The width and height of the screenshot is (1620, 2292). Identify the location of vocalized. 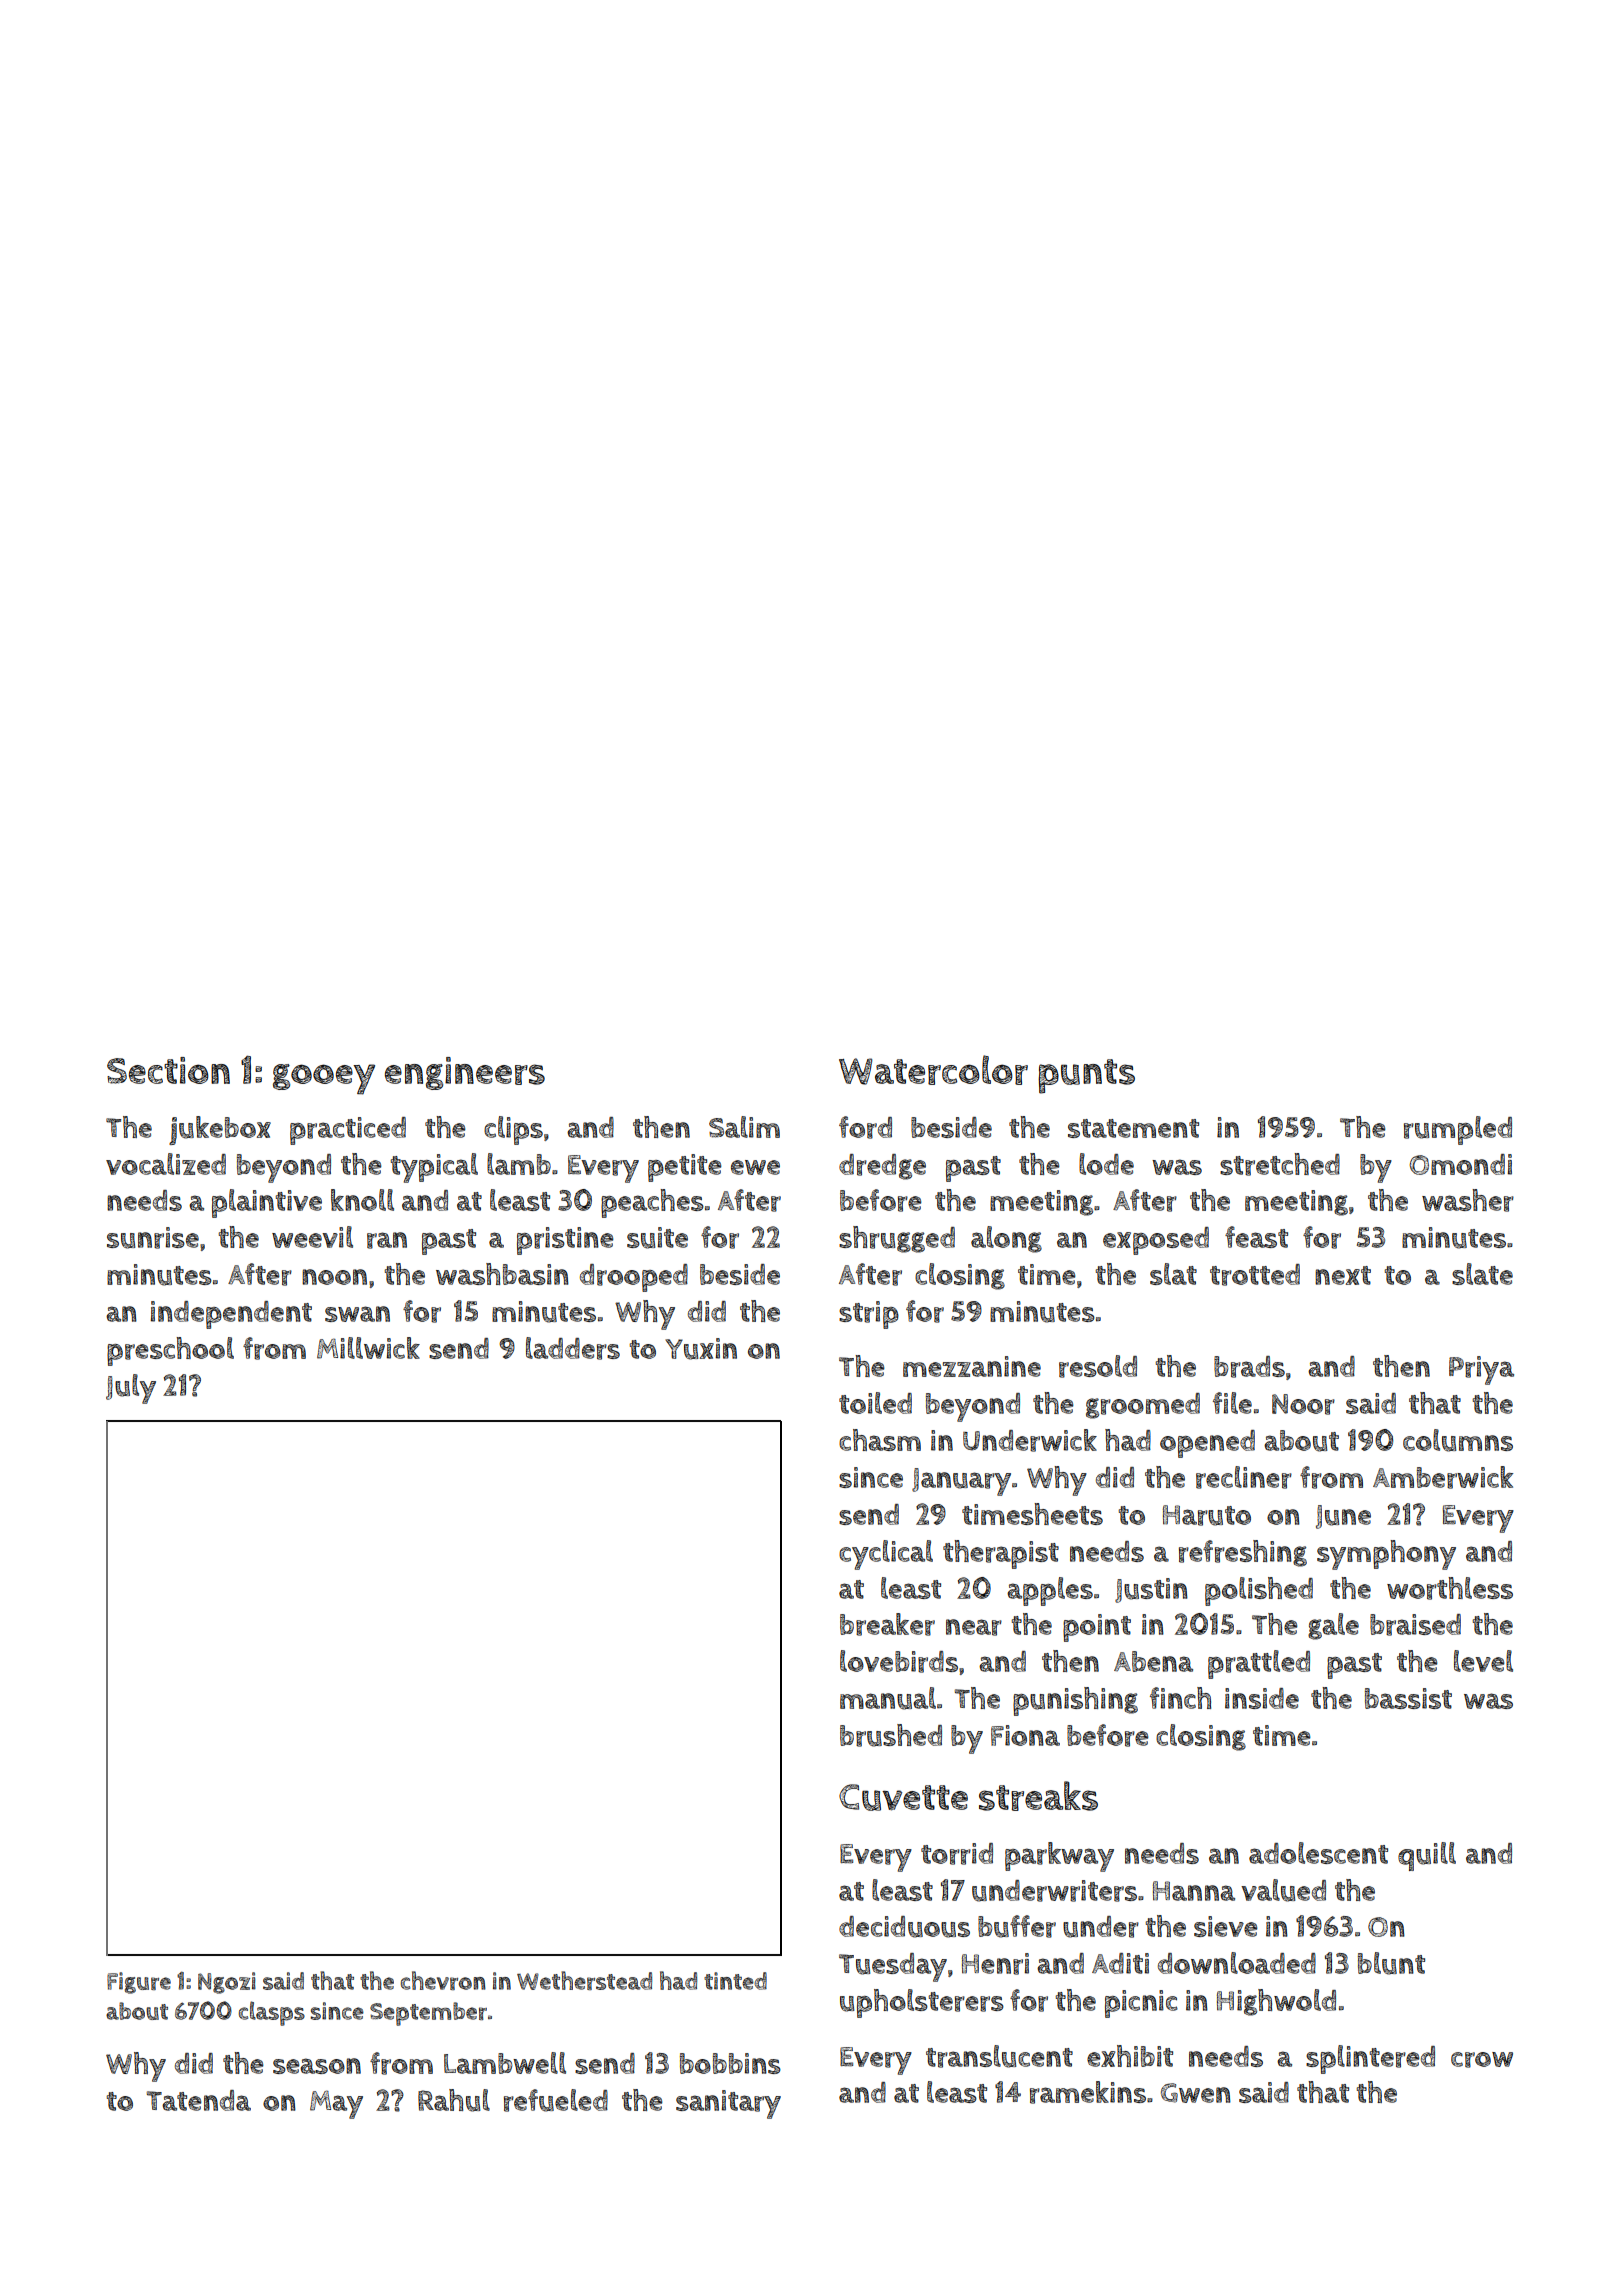
(166, 1164).
